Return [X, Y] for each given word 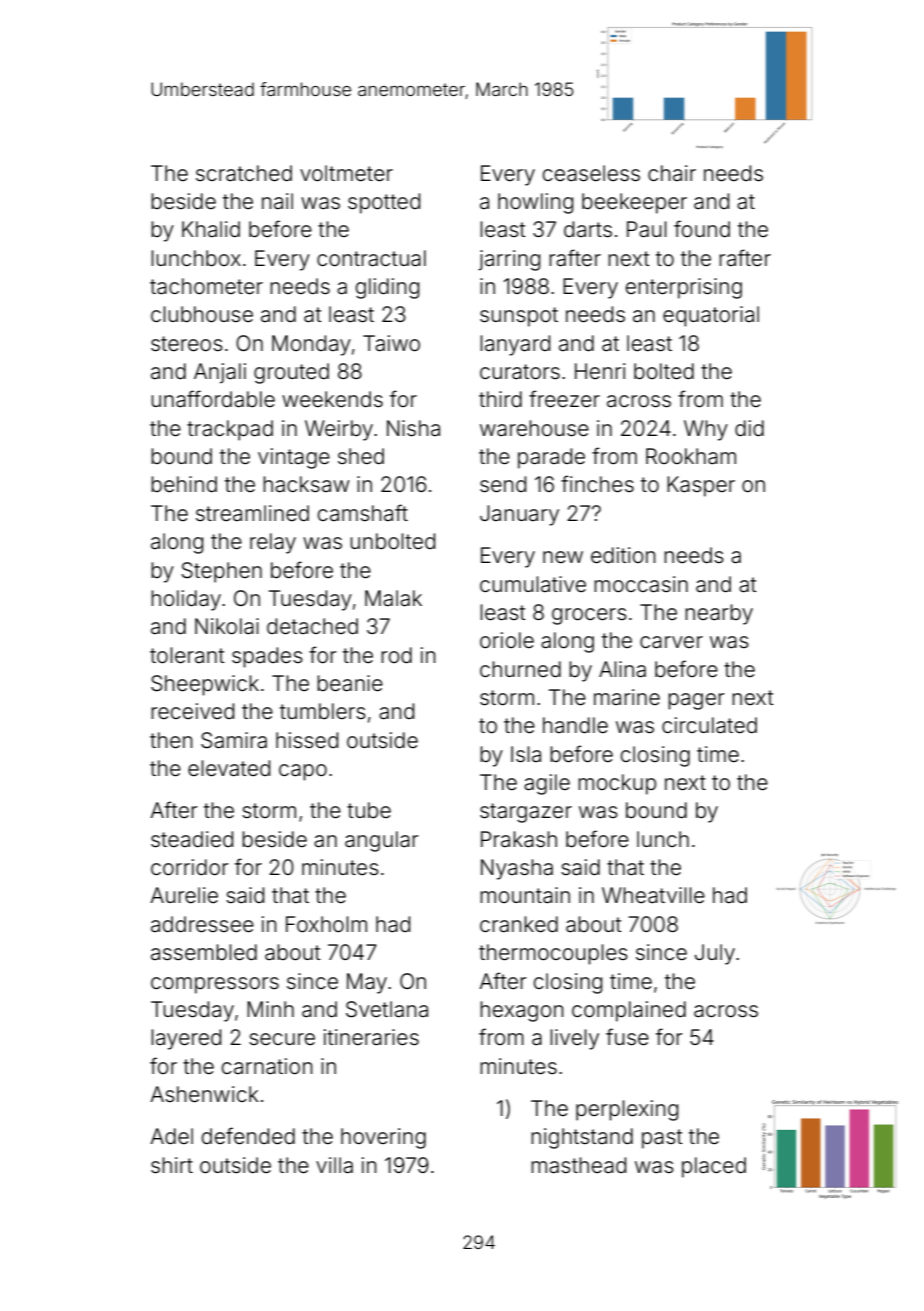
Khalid [211, 229]
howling [535, 203]
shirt [172, 1165]
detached [312, 626]
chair [672, 173]
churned [520, 669]
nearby [719, 614]
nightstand [582, 1138]
